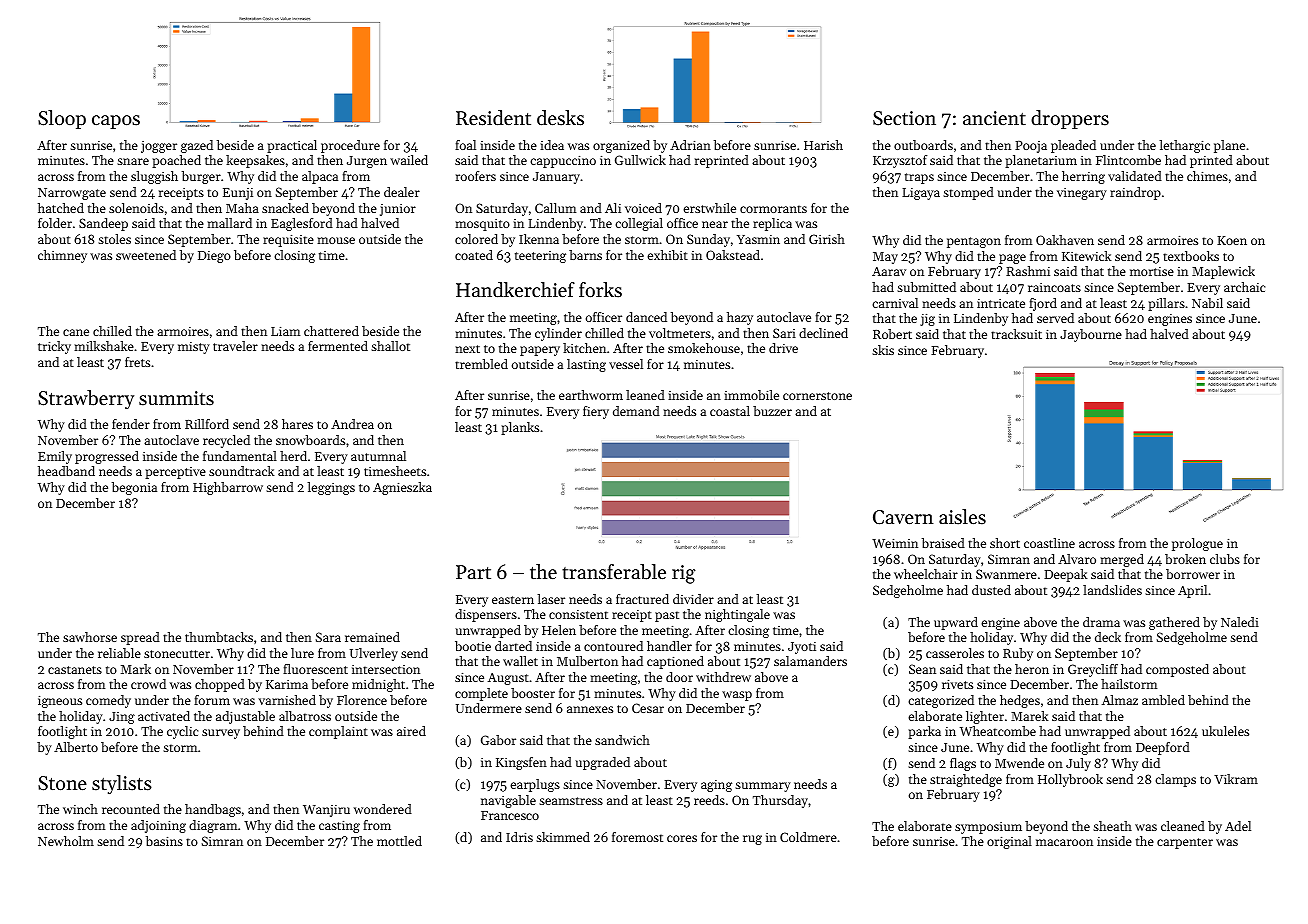  Describe the element at coordinates (103, 224) in the screenshot. I see `Sandeep` at that location.
